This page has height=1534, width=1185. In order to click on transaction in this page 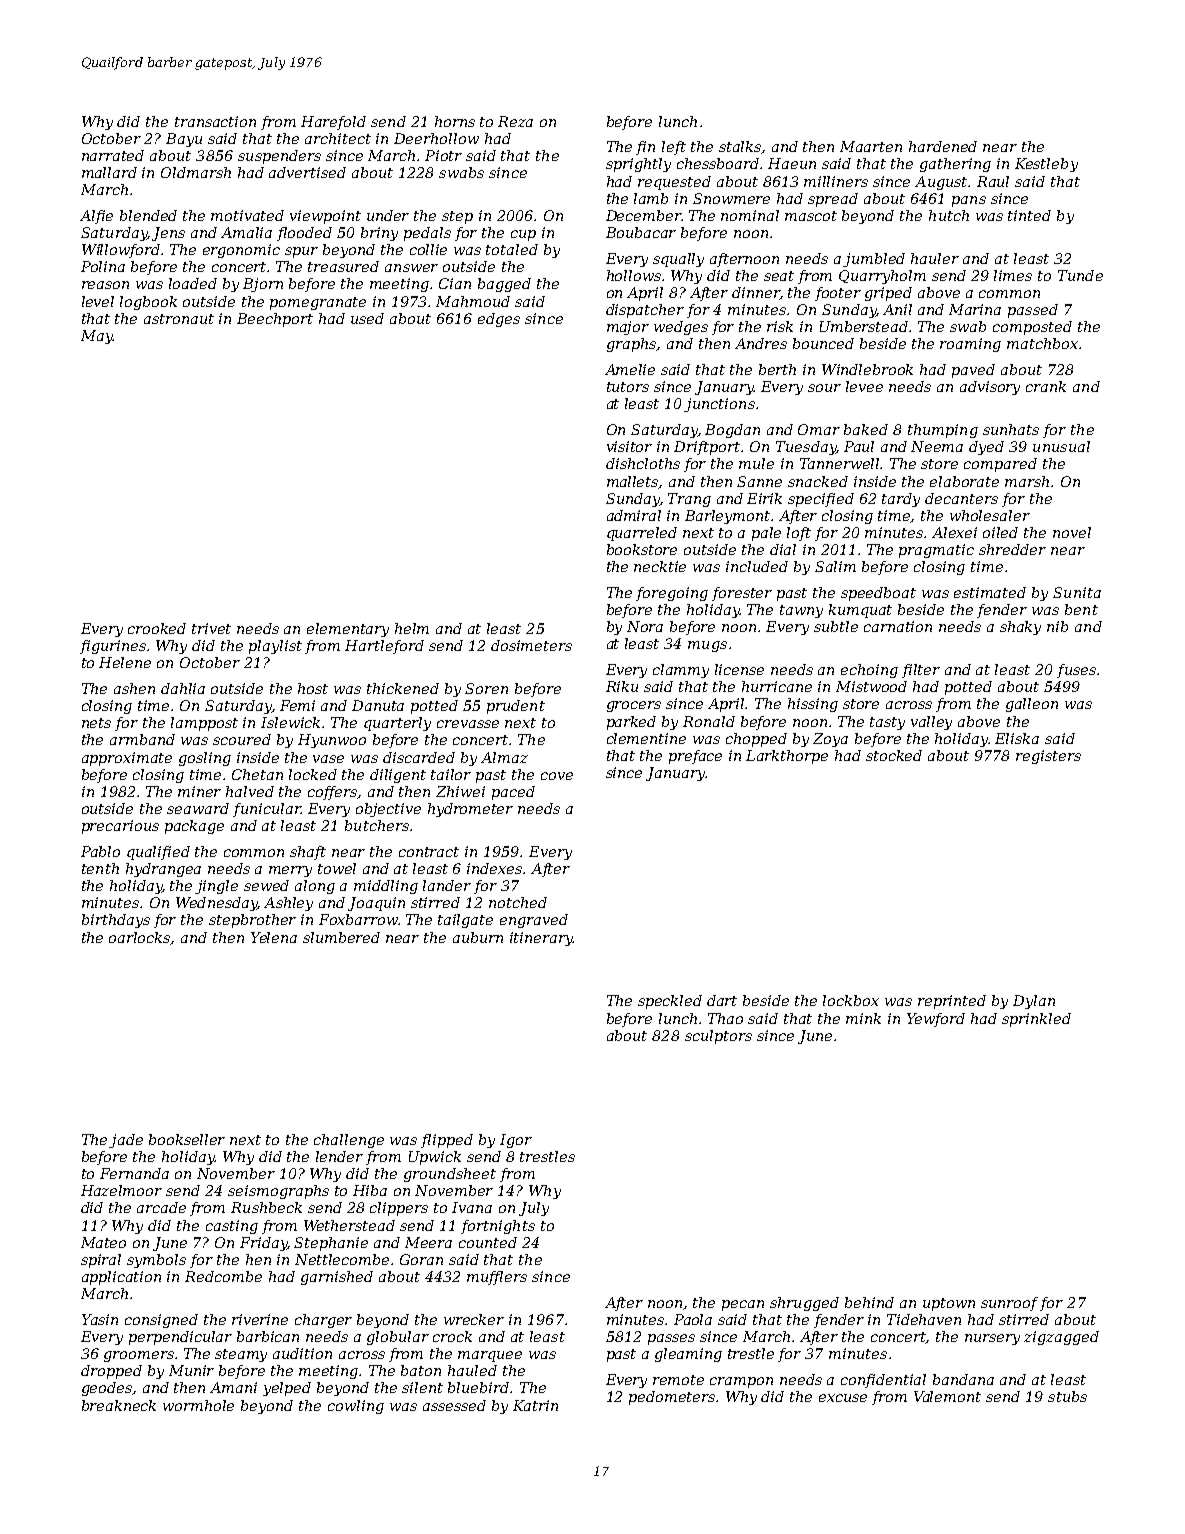, I will do `click(215, 121)`.
